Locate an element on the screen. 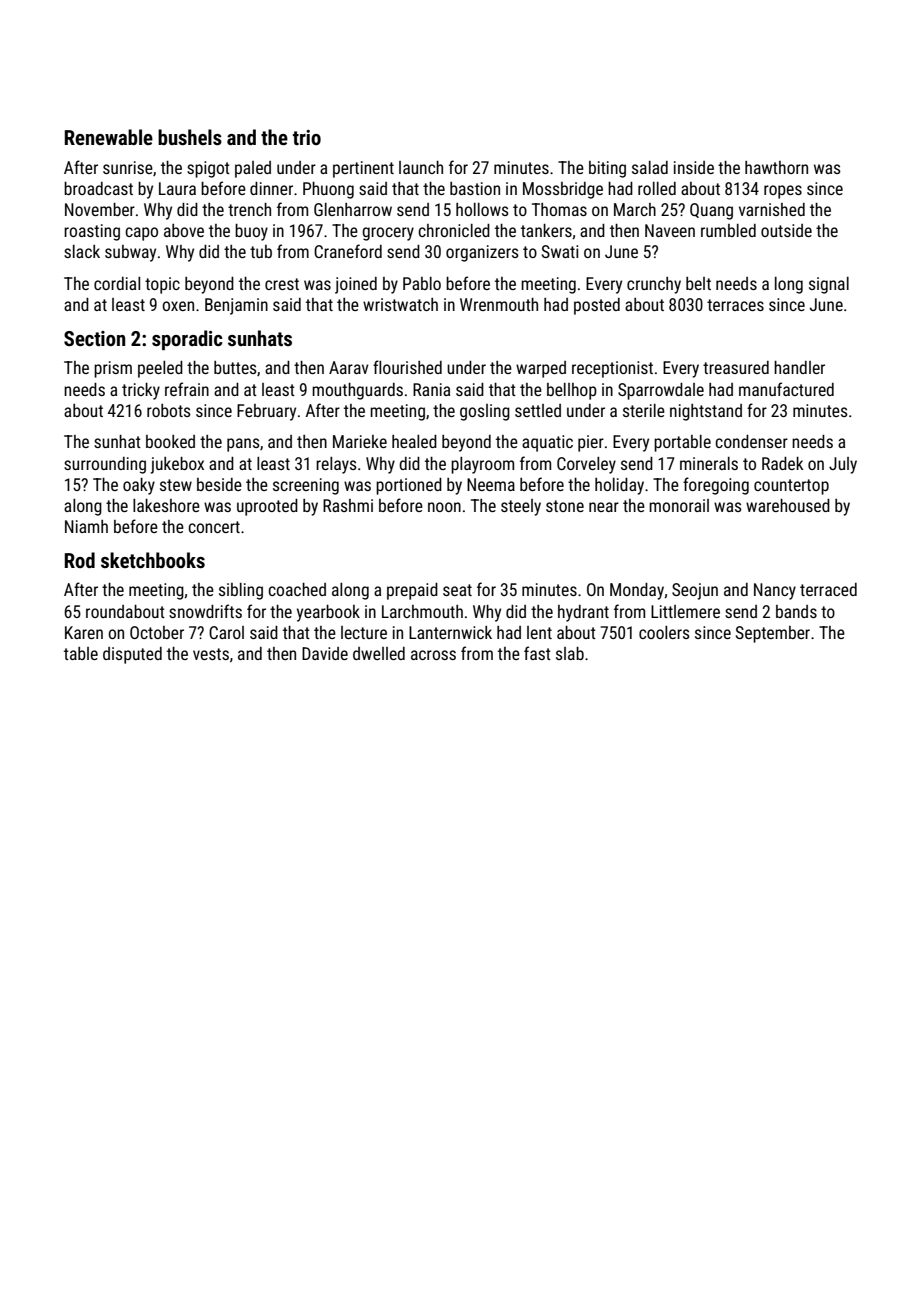 This screenshot has width=924, height=1311. Sparrowdale is located at coordinates (661, 391).
